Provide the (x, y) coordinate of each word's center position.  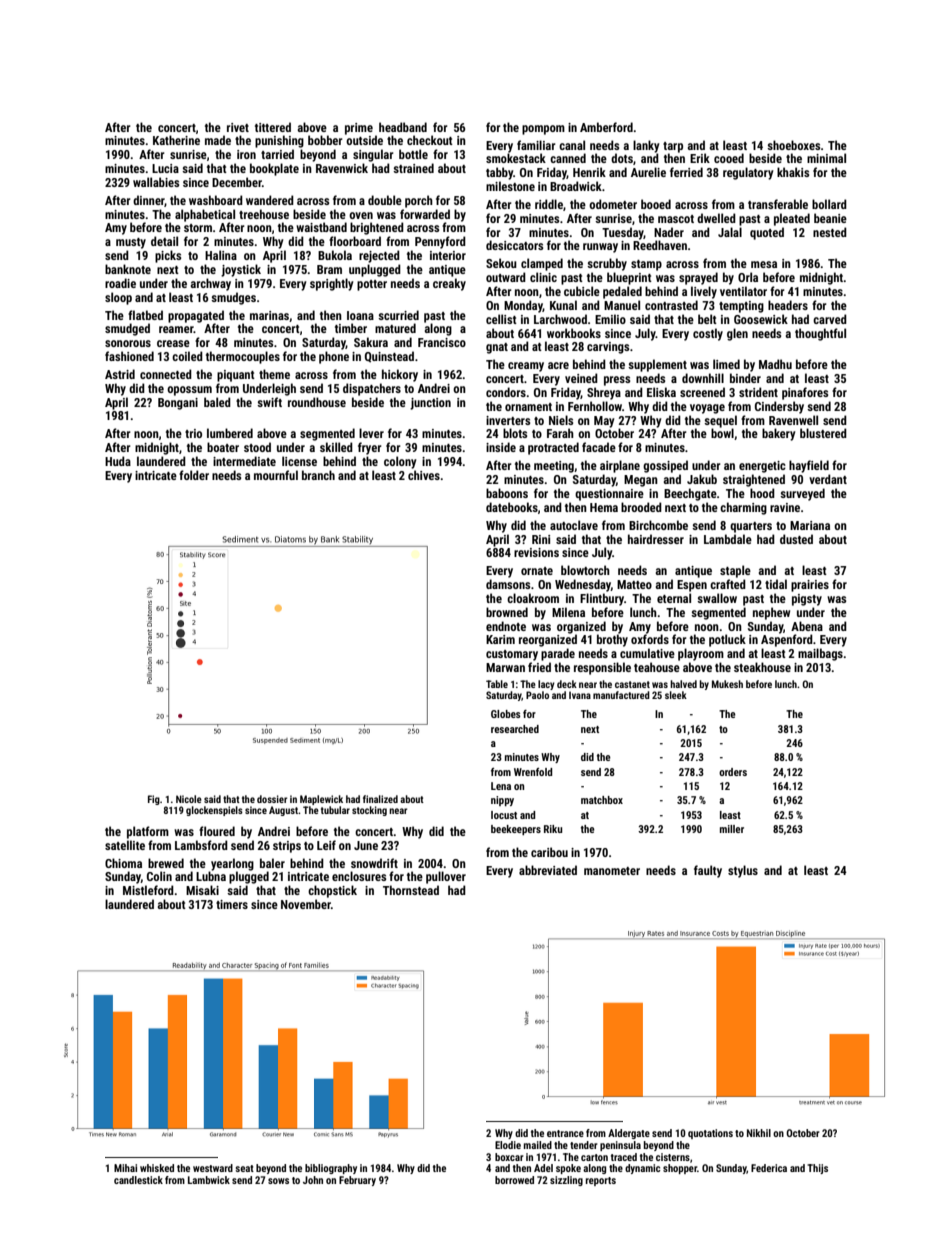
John (313, 1180)
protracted (553, 448)
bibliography (331, 1169)
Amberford (606, 127)
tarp (673, 147)
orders (733, 772)
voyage (707, 409)
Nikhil (759, 1133)
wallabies (156, 182)
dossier (272, 799)
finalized (380, 799)
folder (194, 475)
